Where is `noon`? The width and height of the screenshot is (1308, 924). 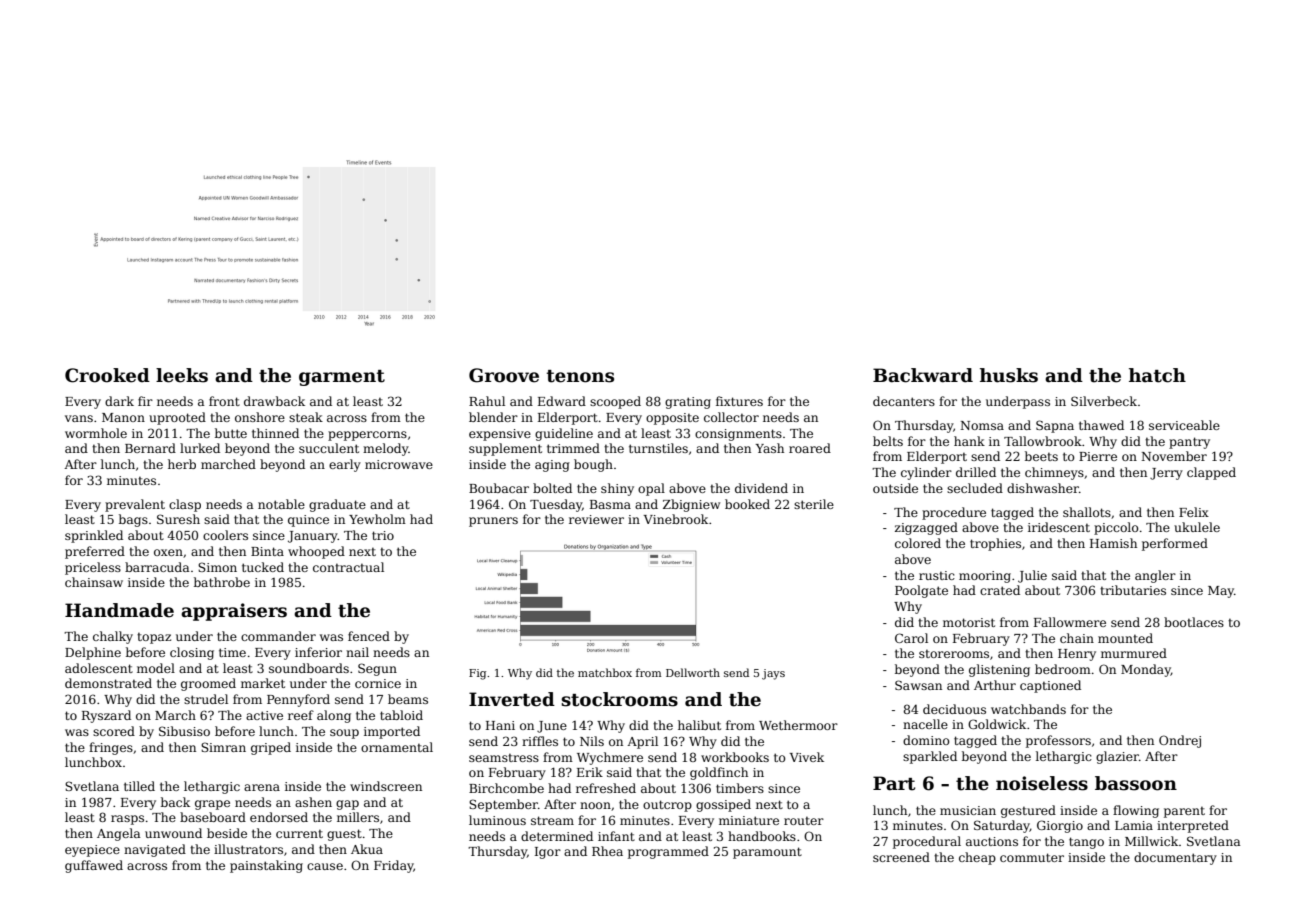 noon is located at coordinates (595, 805).
